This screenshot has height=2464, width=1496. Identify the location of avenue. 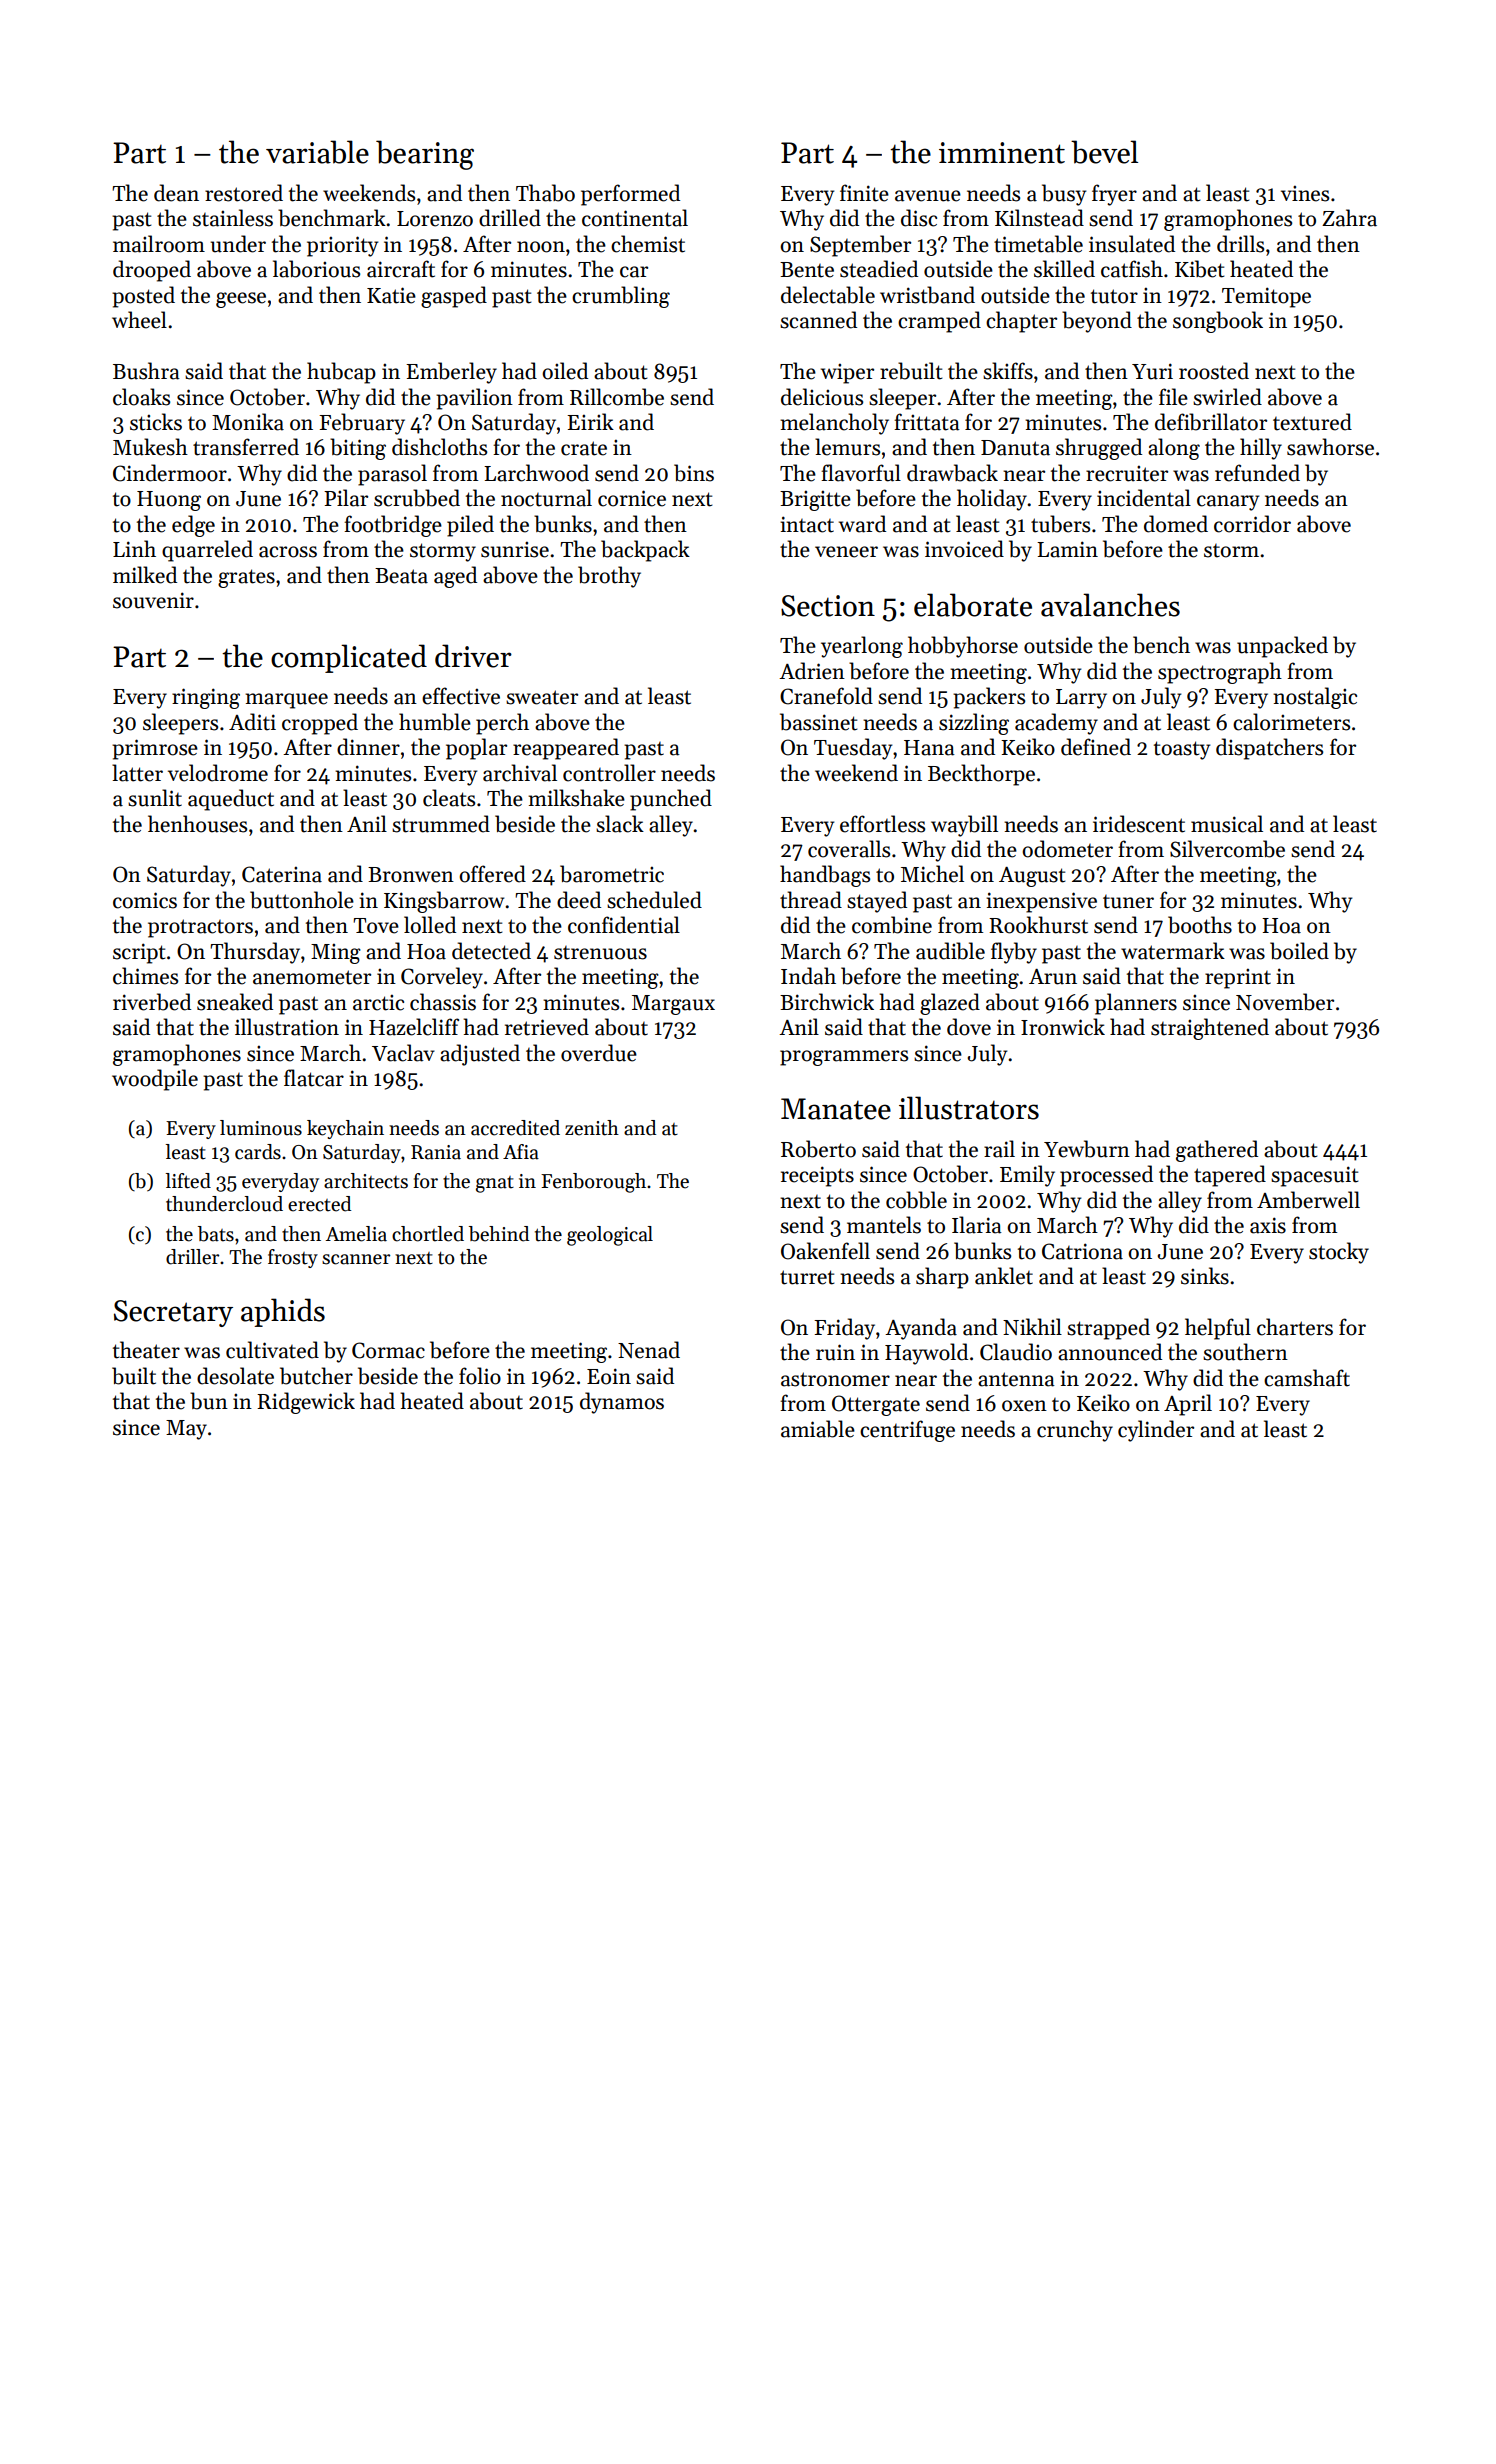
(928, 196).
